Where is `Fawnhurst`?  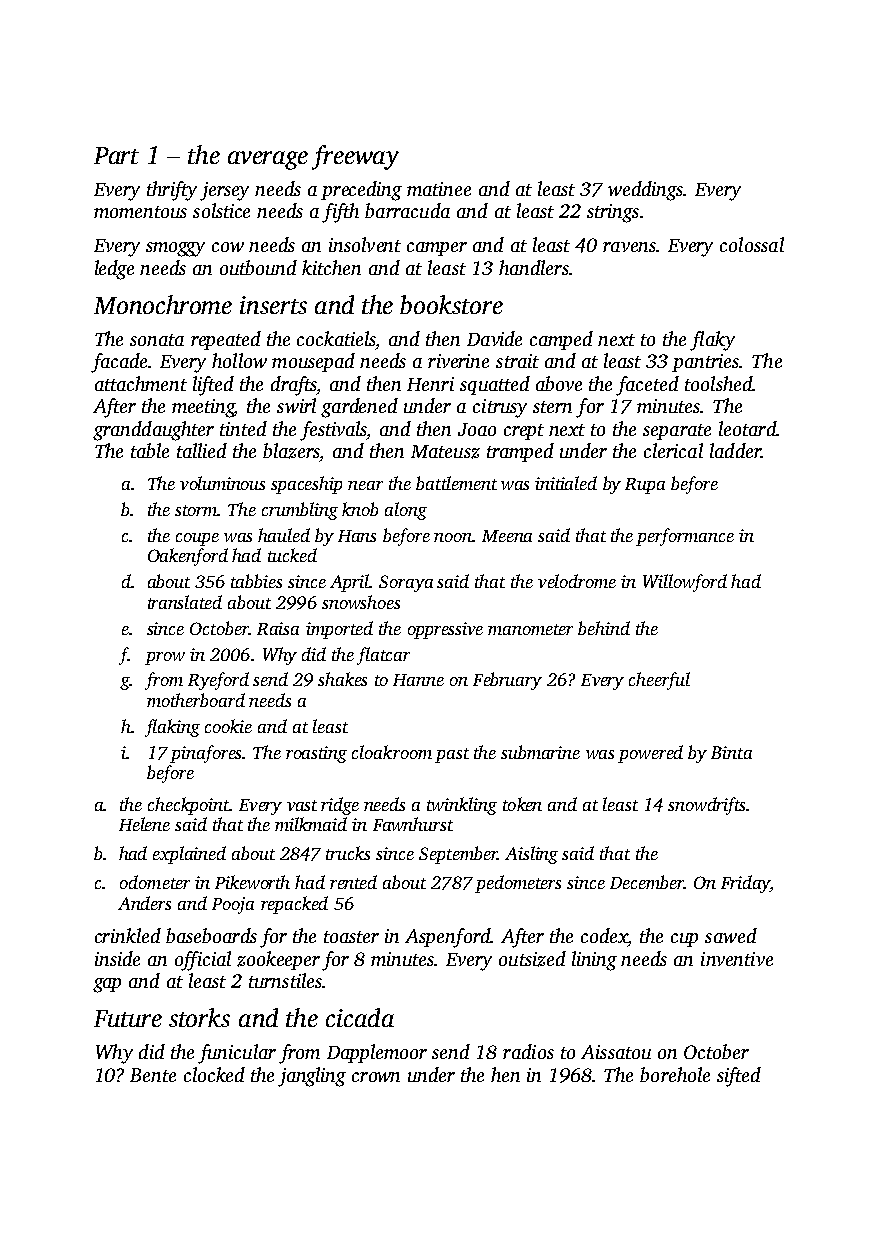
Fawnhurst is located at coordinates (413, 824).
